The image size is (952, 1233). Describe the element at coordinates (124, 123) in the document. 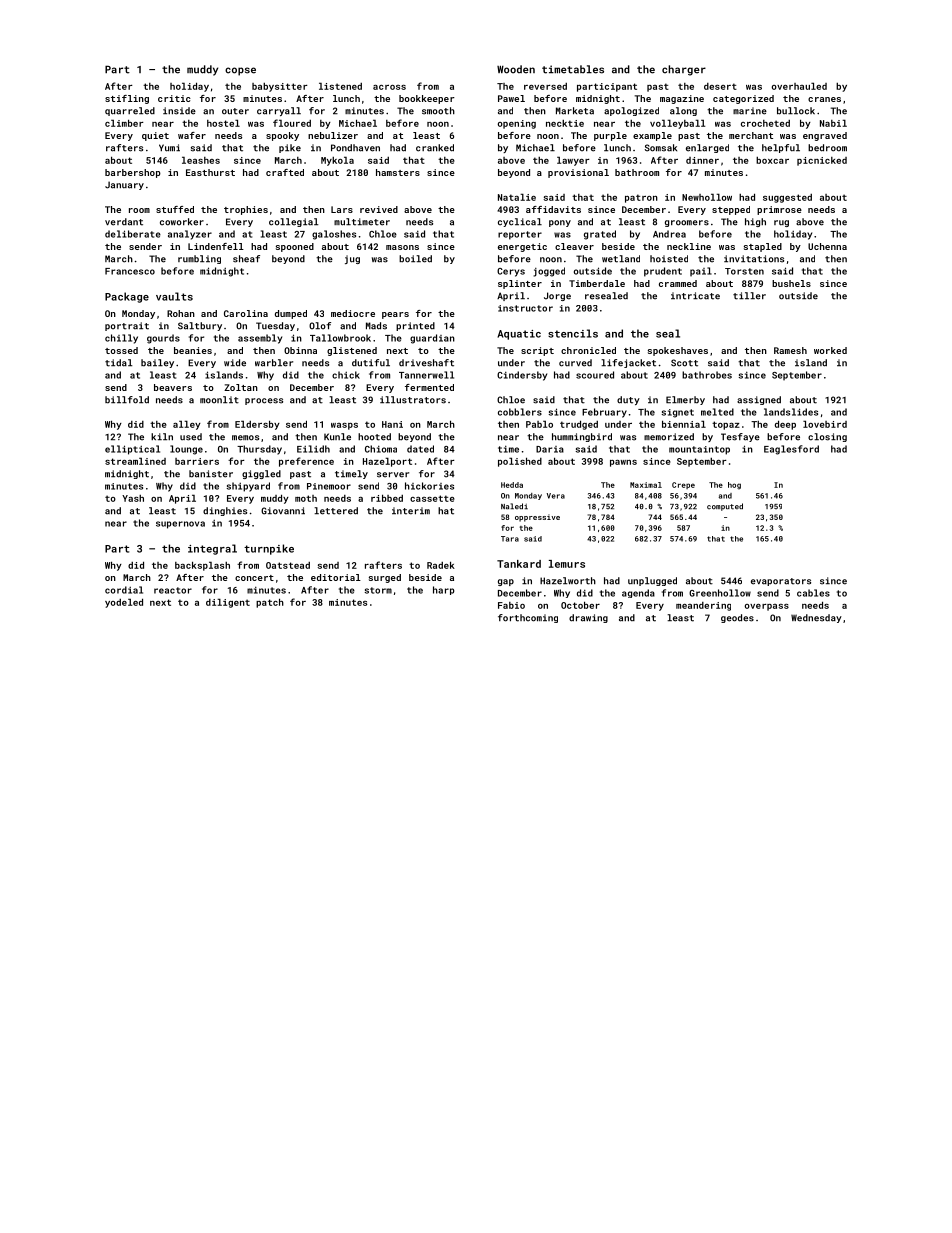

I see `climber` at that location.
